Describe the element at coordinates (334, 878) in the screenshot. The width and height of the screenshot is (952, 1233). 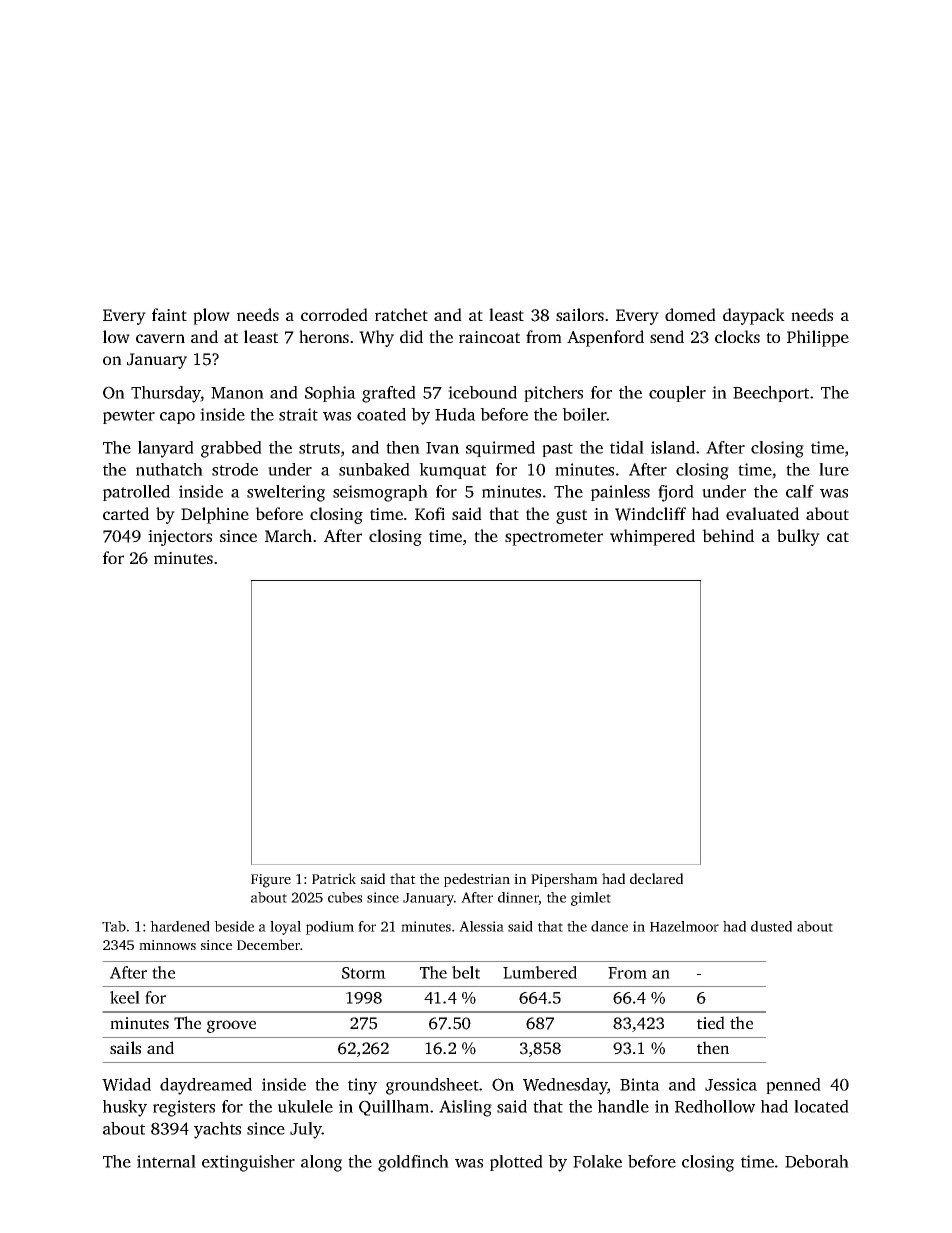
I see `Patrick` at that location.
